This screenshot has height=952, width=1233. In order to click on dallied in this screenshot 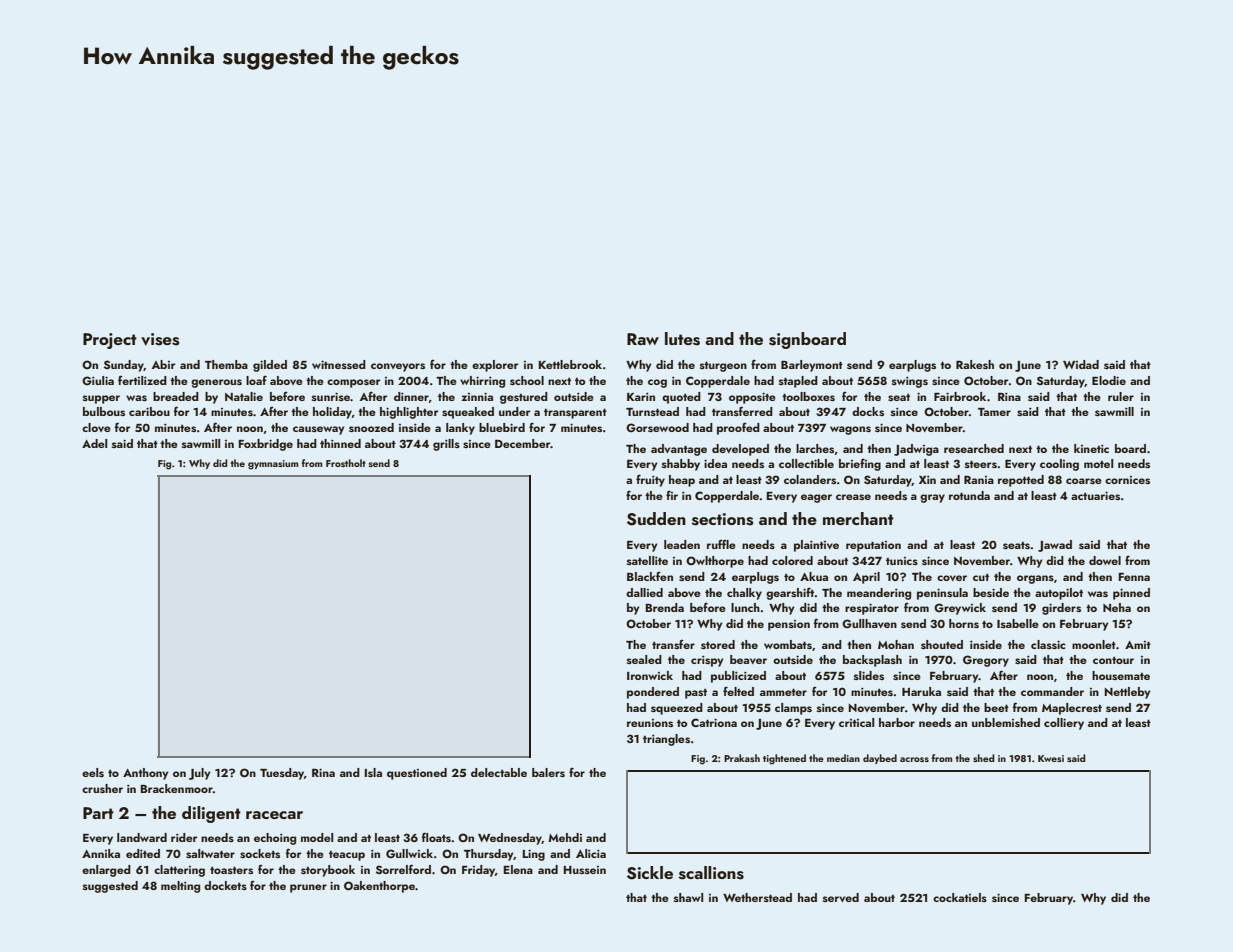, I will do `click(644, 592)`.
